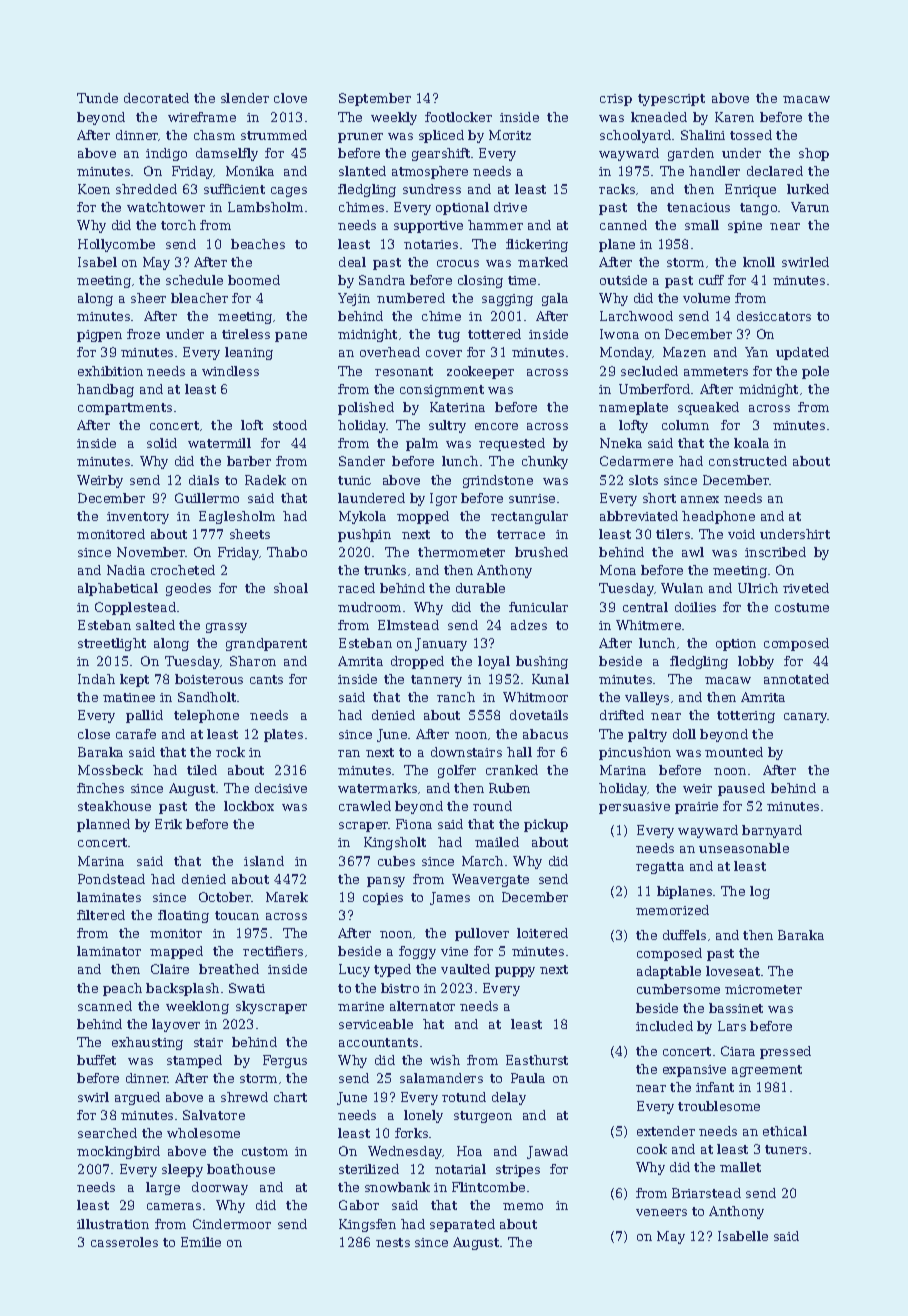  I want to click on inscribed, so click(775, 552).
